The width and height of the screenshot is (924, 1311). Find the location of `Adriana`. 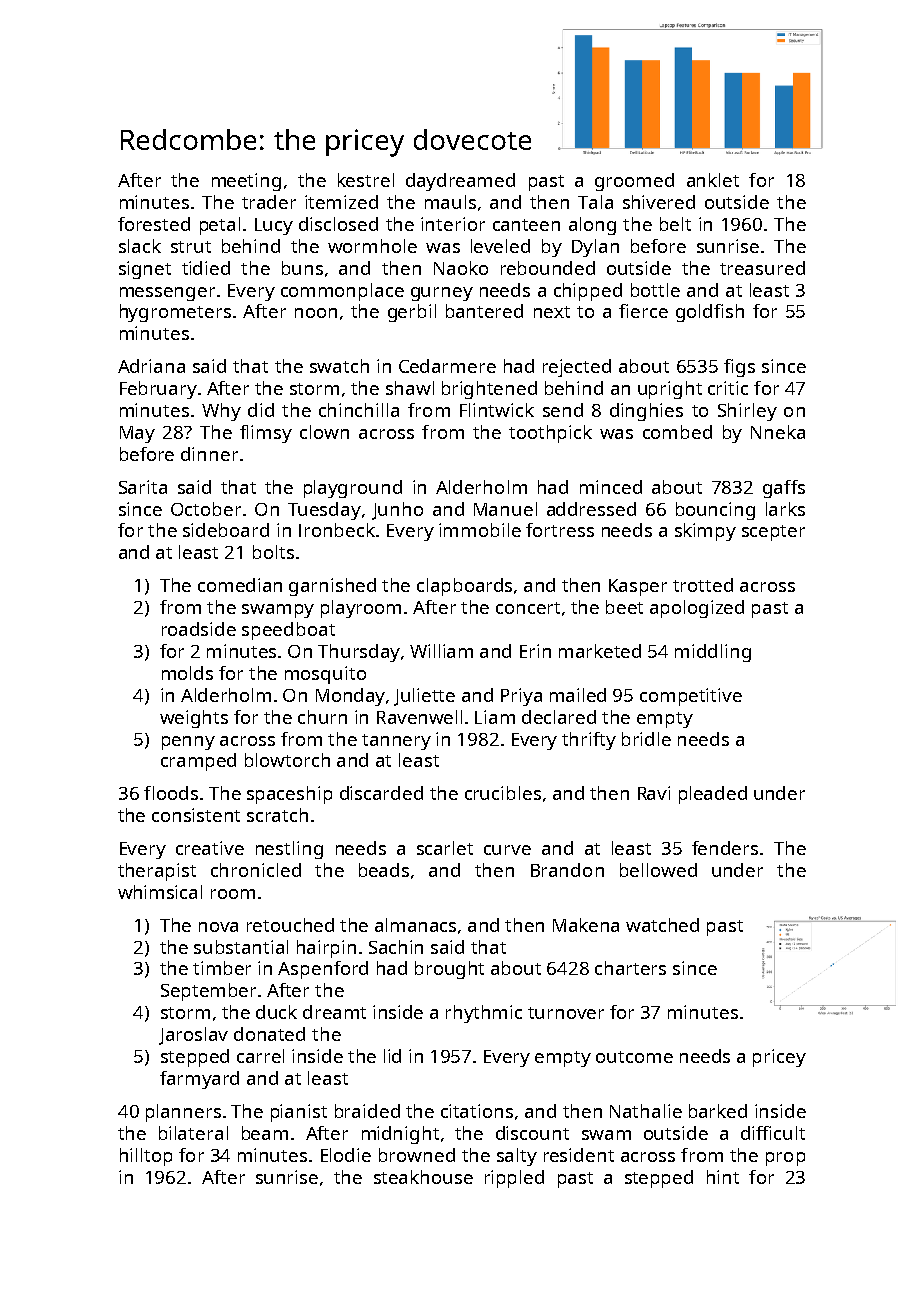

Adriana is located at coordinates (151, 366).
